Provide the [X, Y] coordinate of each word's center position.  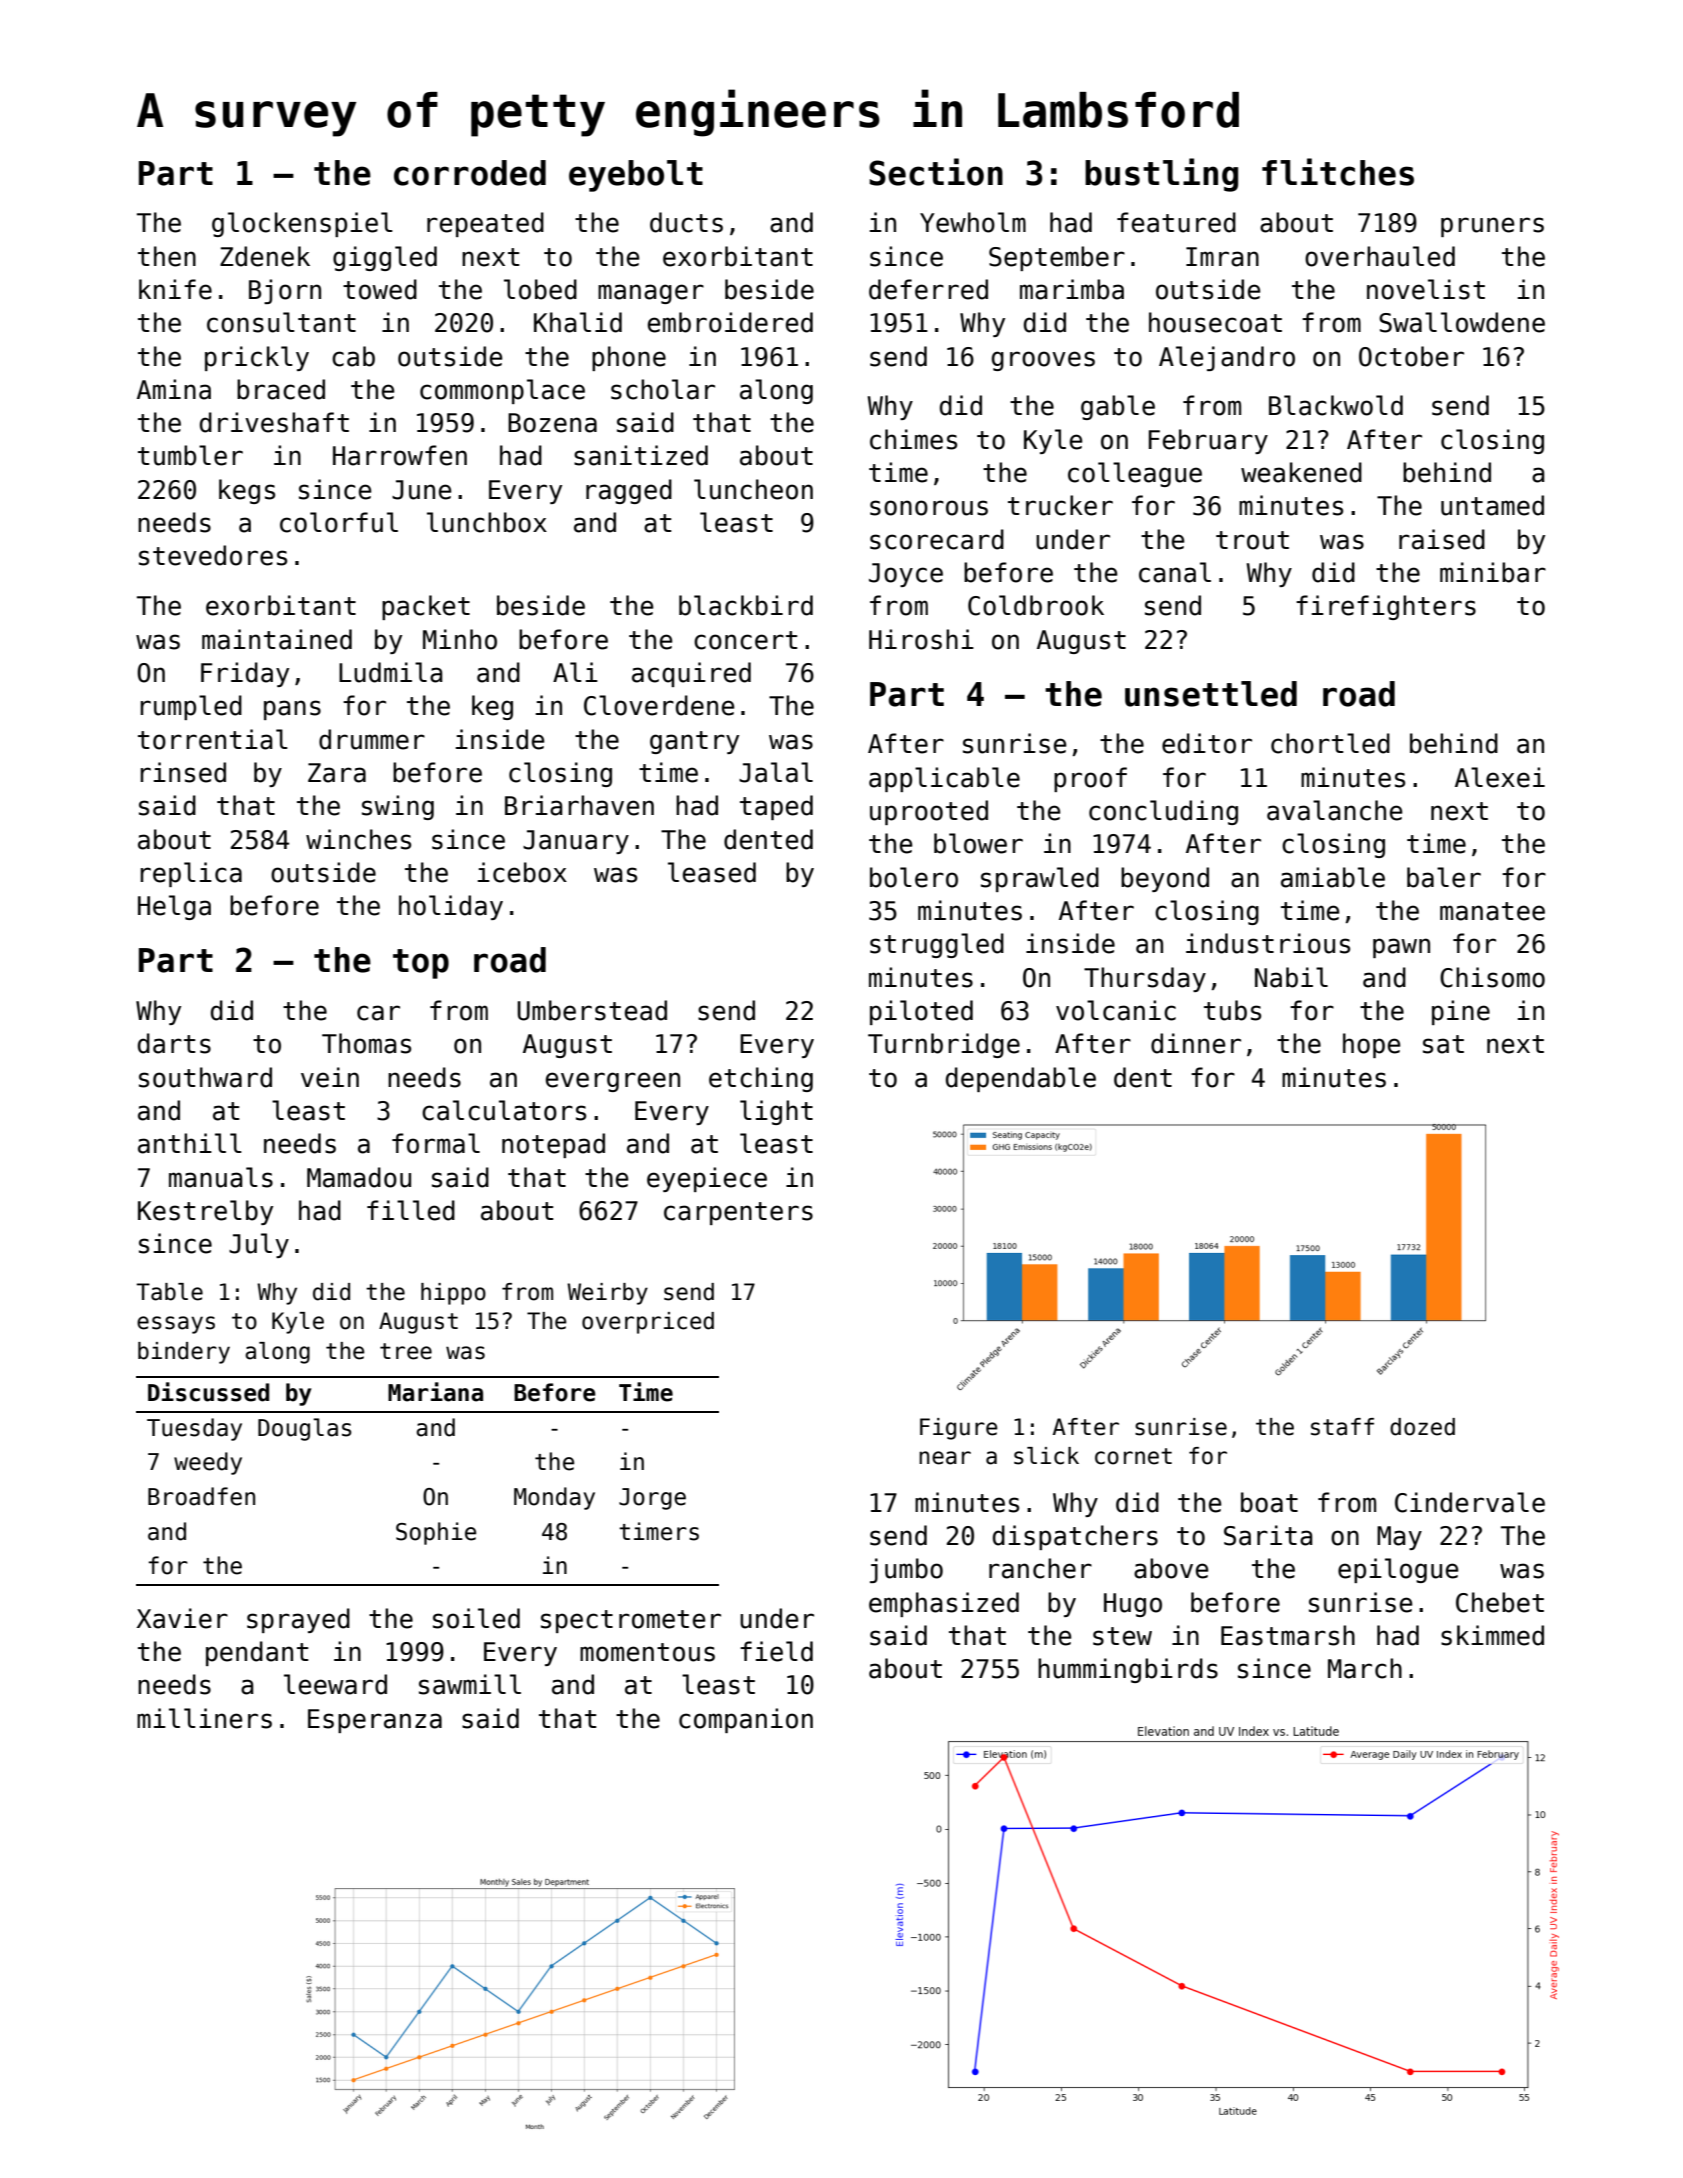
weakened [1301, 472]
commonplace [502, 391]
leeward [335, 1684]
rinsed [183, 772]
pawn [1401, 948]
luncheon [753, 489]
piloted [921, 1012]
